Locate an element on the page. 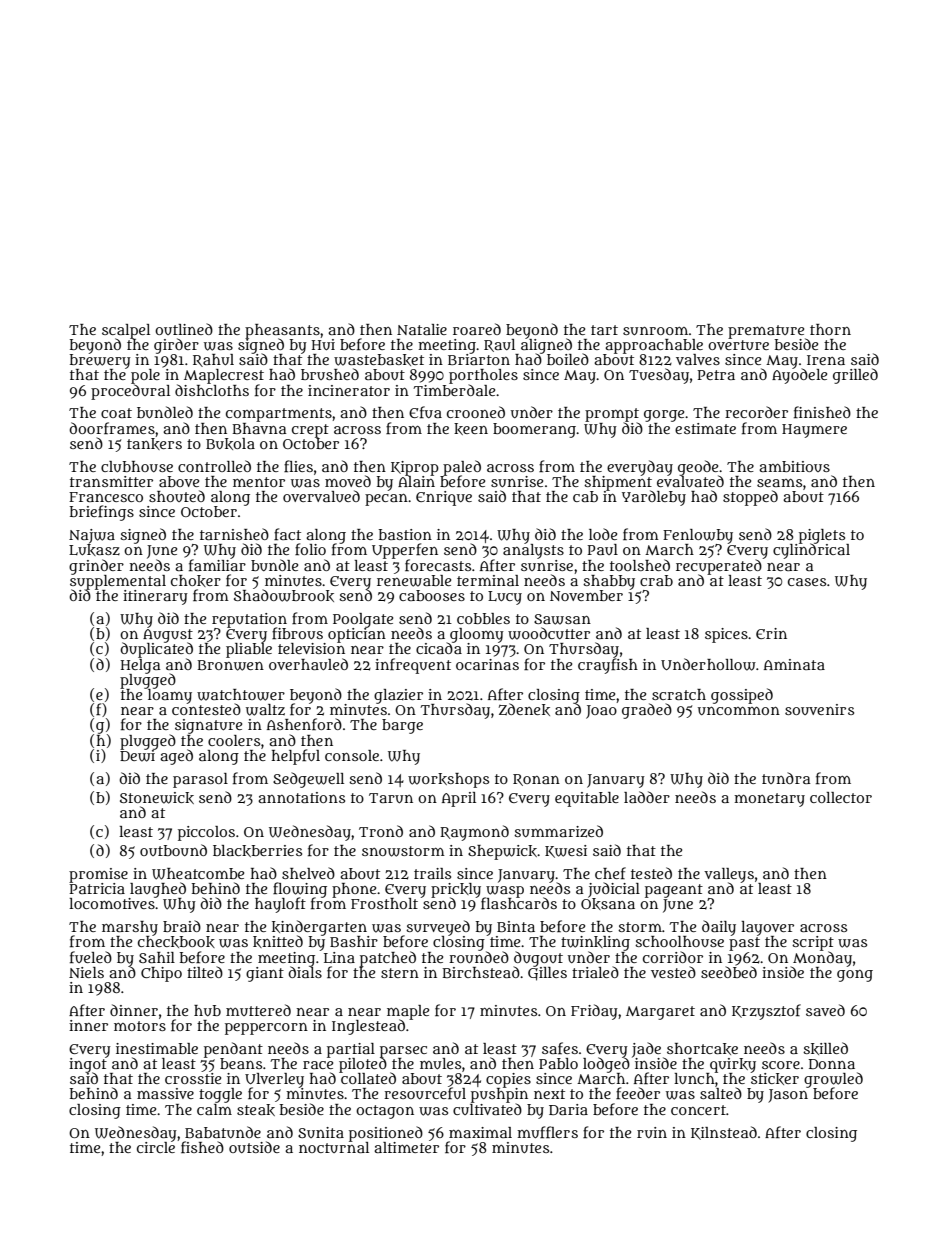  Friday is located at coordinates (594, 1012).
